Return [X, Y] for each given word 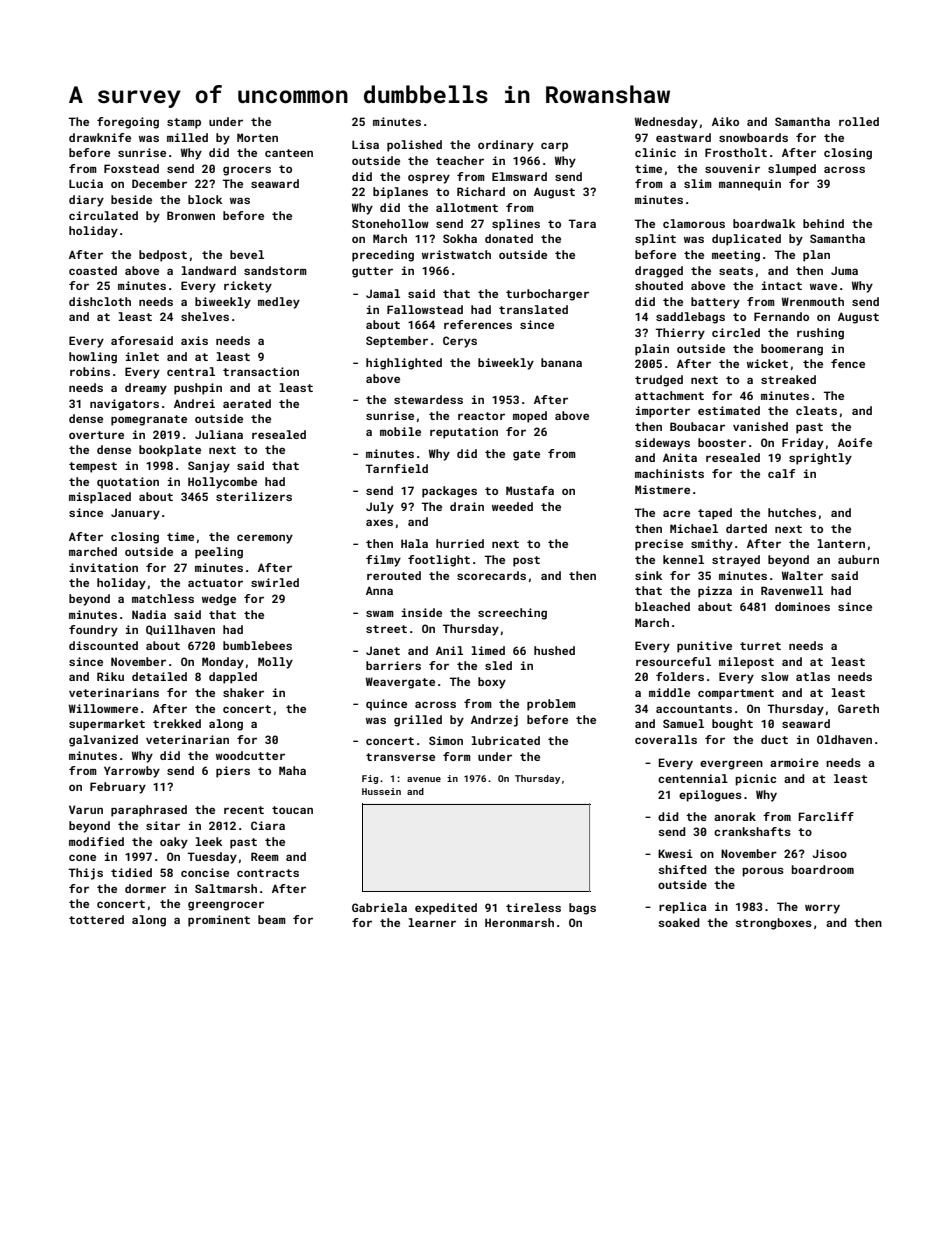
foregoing [128, 123]
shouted [659, 285]
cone [82, 857]
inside [422, 612]
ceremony [265, 539]
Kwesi [675, 853]
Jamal [383, 293]
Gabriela [379, 907]
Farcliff [826, 816]
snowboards [753, 137]
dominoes [802, 606]
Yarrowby [132, 772]
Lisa [365, 144]
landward [208, 270]
